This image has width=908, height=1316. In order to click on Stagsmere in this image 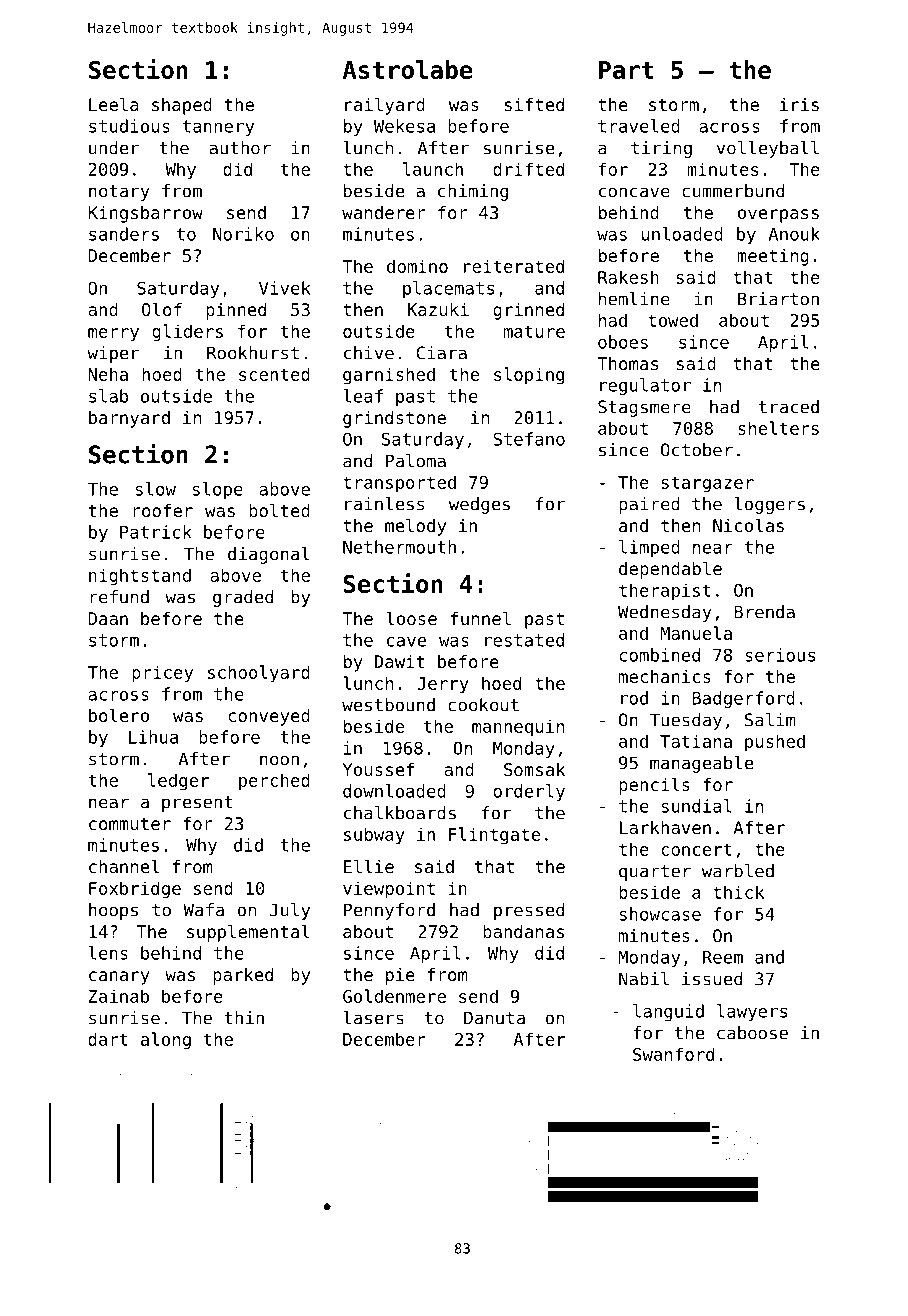, I will do `click(644, 408)`.
